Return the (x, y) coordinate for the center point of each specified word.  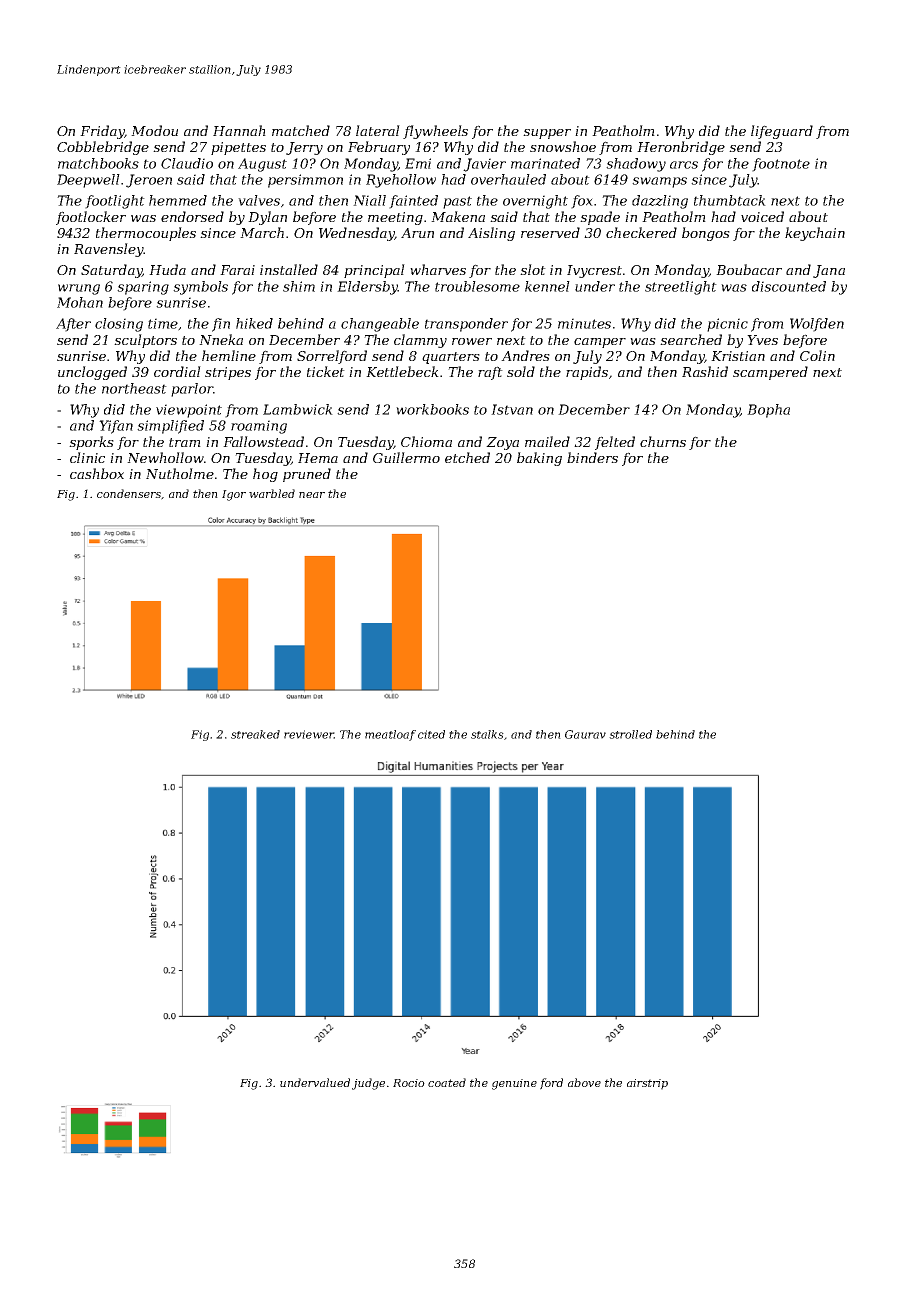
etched (467, 457)
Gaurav (585, 734)
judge (368, 1084)
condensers (129, 493)
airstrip (647, 1084)
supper (547, 134)
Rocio (409, 1083)
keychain (815, 234)
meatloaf (390, 735)
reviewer (309, 734)
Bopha (768, 411)
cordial (177, 371)
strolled (630, 734)
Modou (154, 130)
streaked (255, 734)
